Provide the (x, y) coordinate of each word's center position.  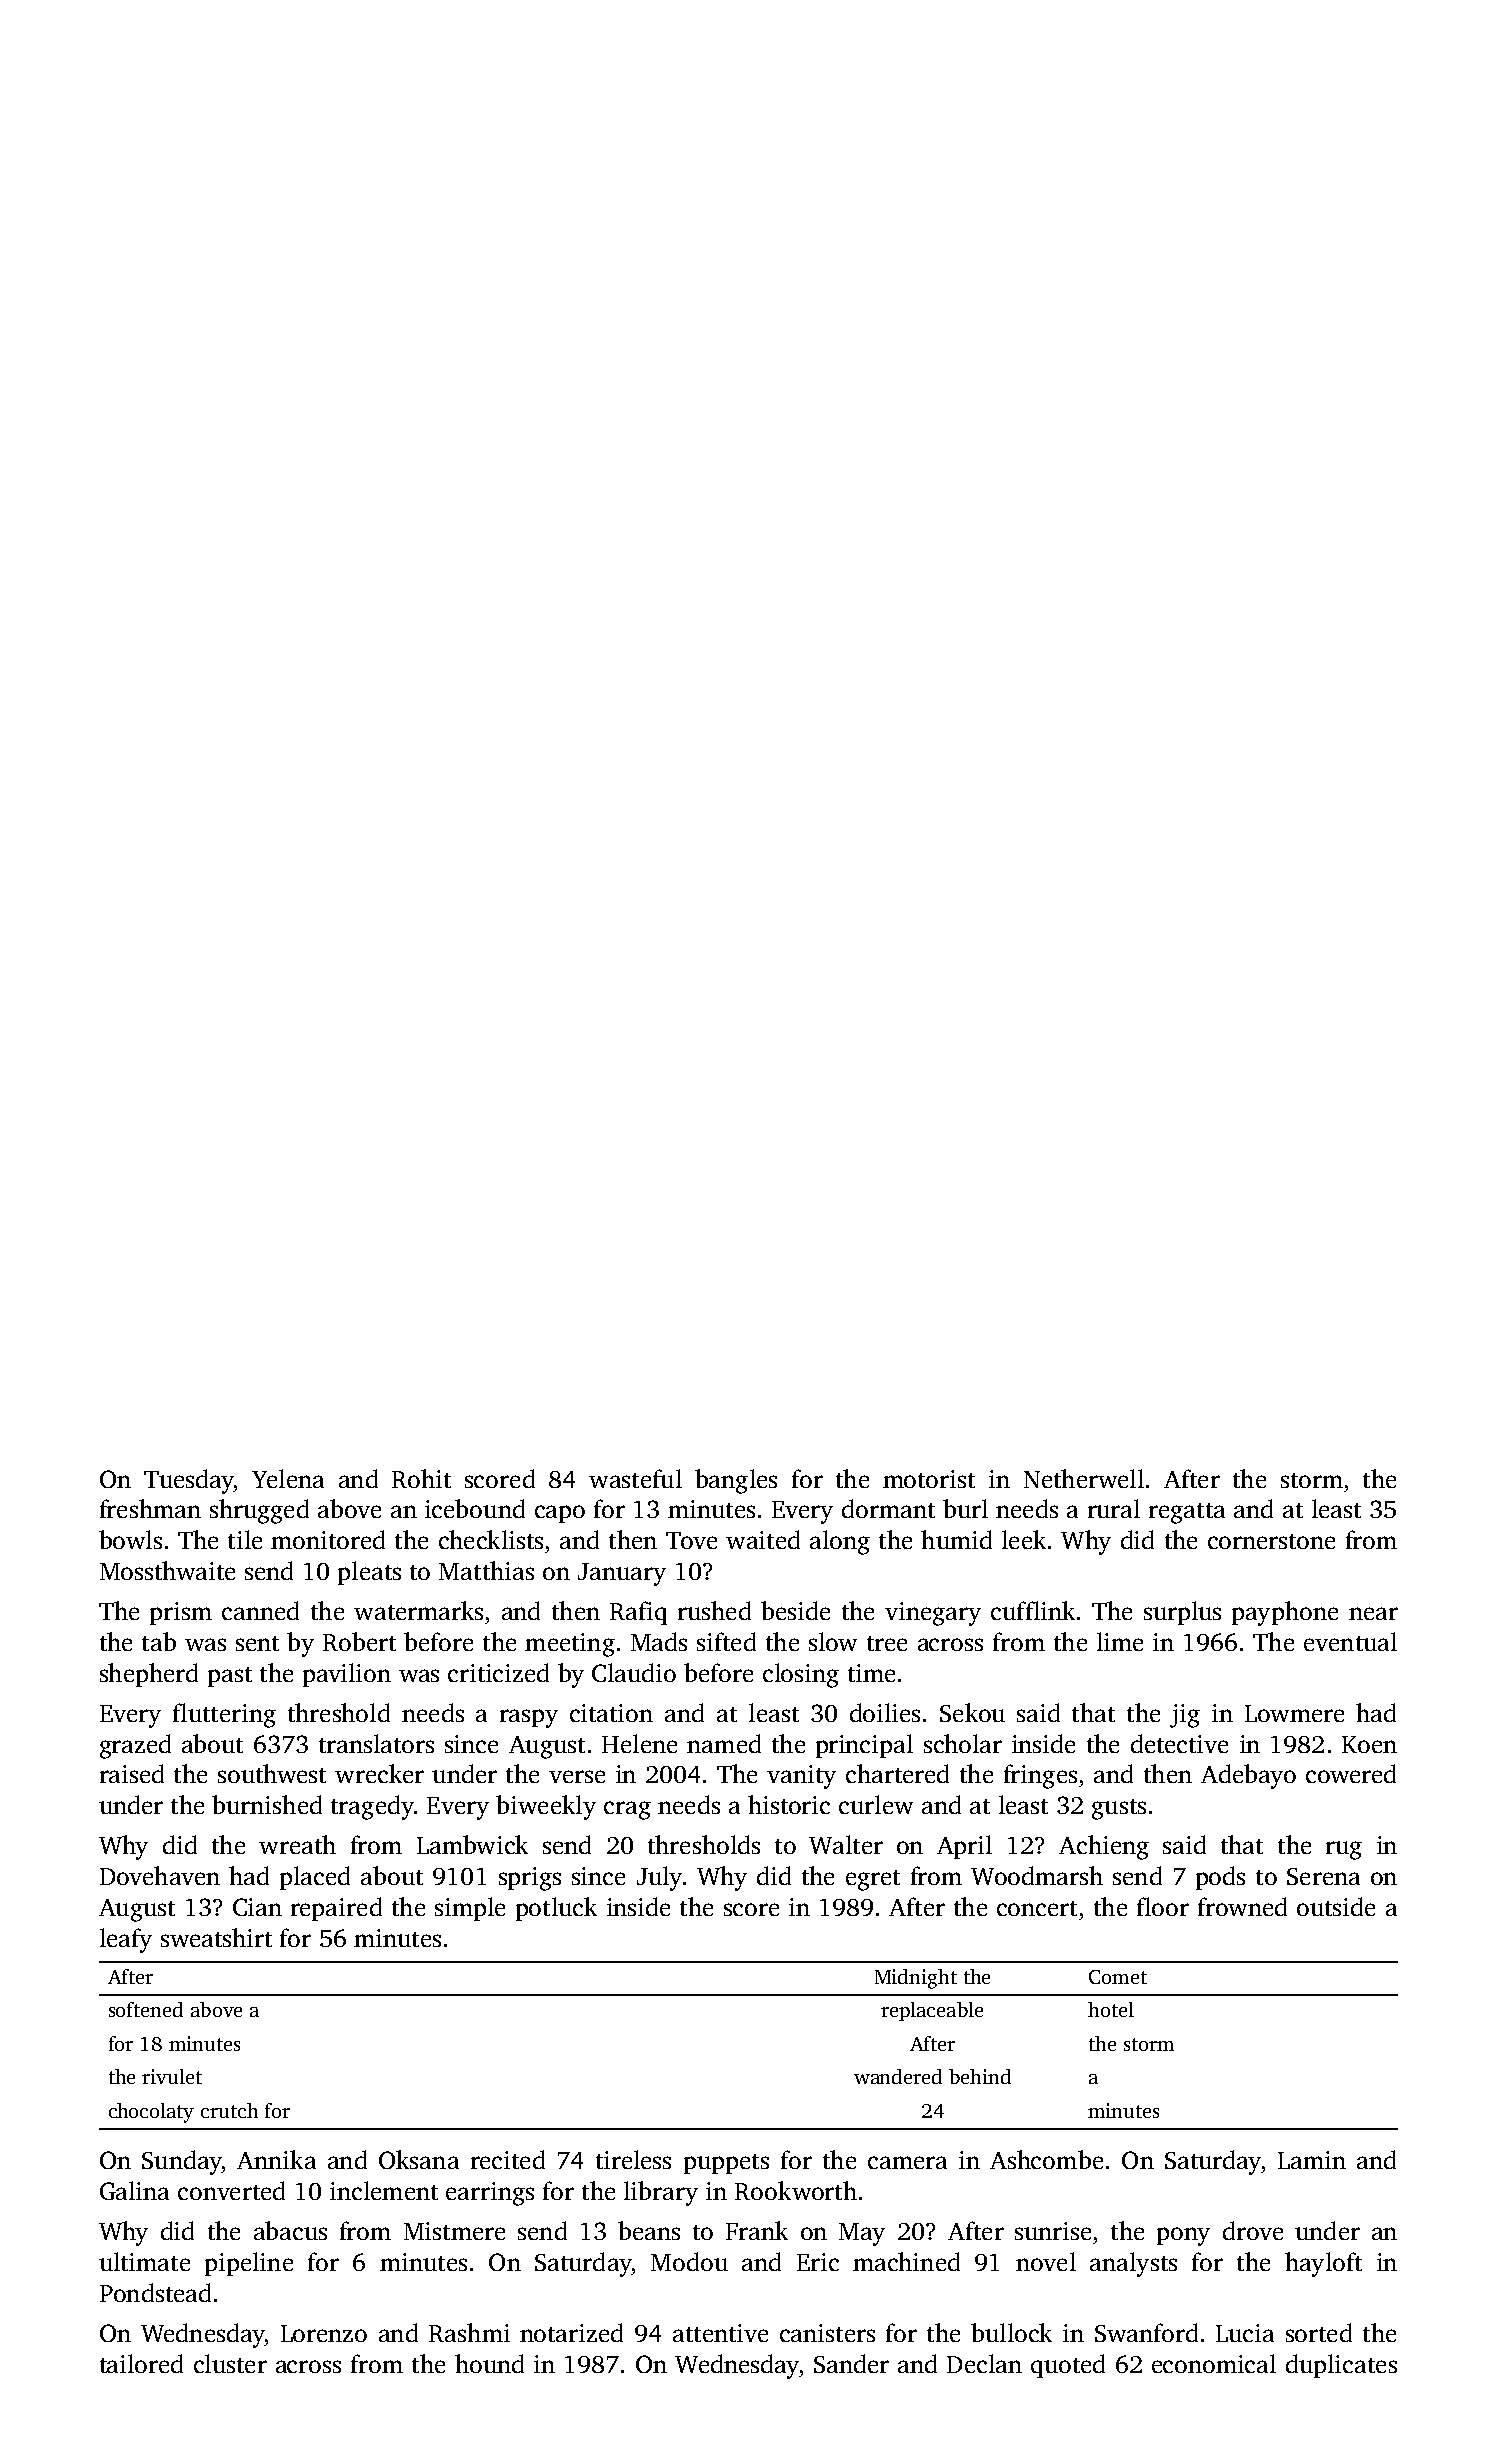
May (862, 2234)
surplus (1182, 1613)
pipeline (249, 2264)
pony (1183, 2236)
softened (146, 2009)
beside (795, 1610)
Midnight (916, 1979)
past (230, 1677)
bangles (736, 1481)
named (724, 1743)
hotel (1111, 2009)
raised (132, 1773)
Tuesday (189, 1481)
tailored (141, 2363)
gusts (1119, 1809)
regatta (1187, 1513)
